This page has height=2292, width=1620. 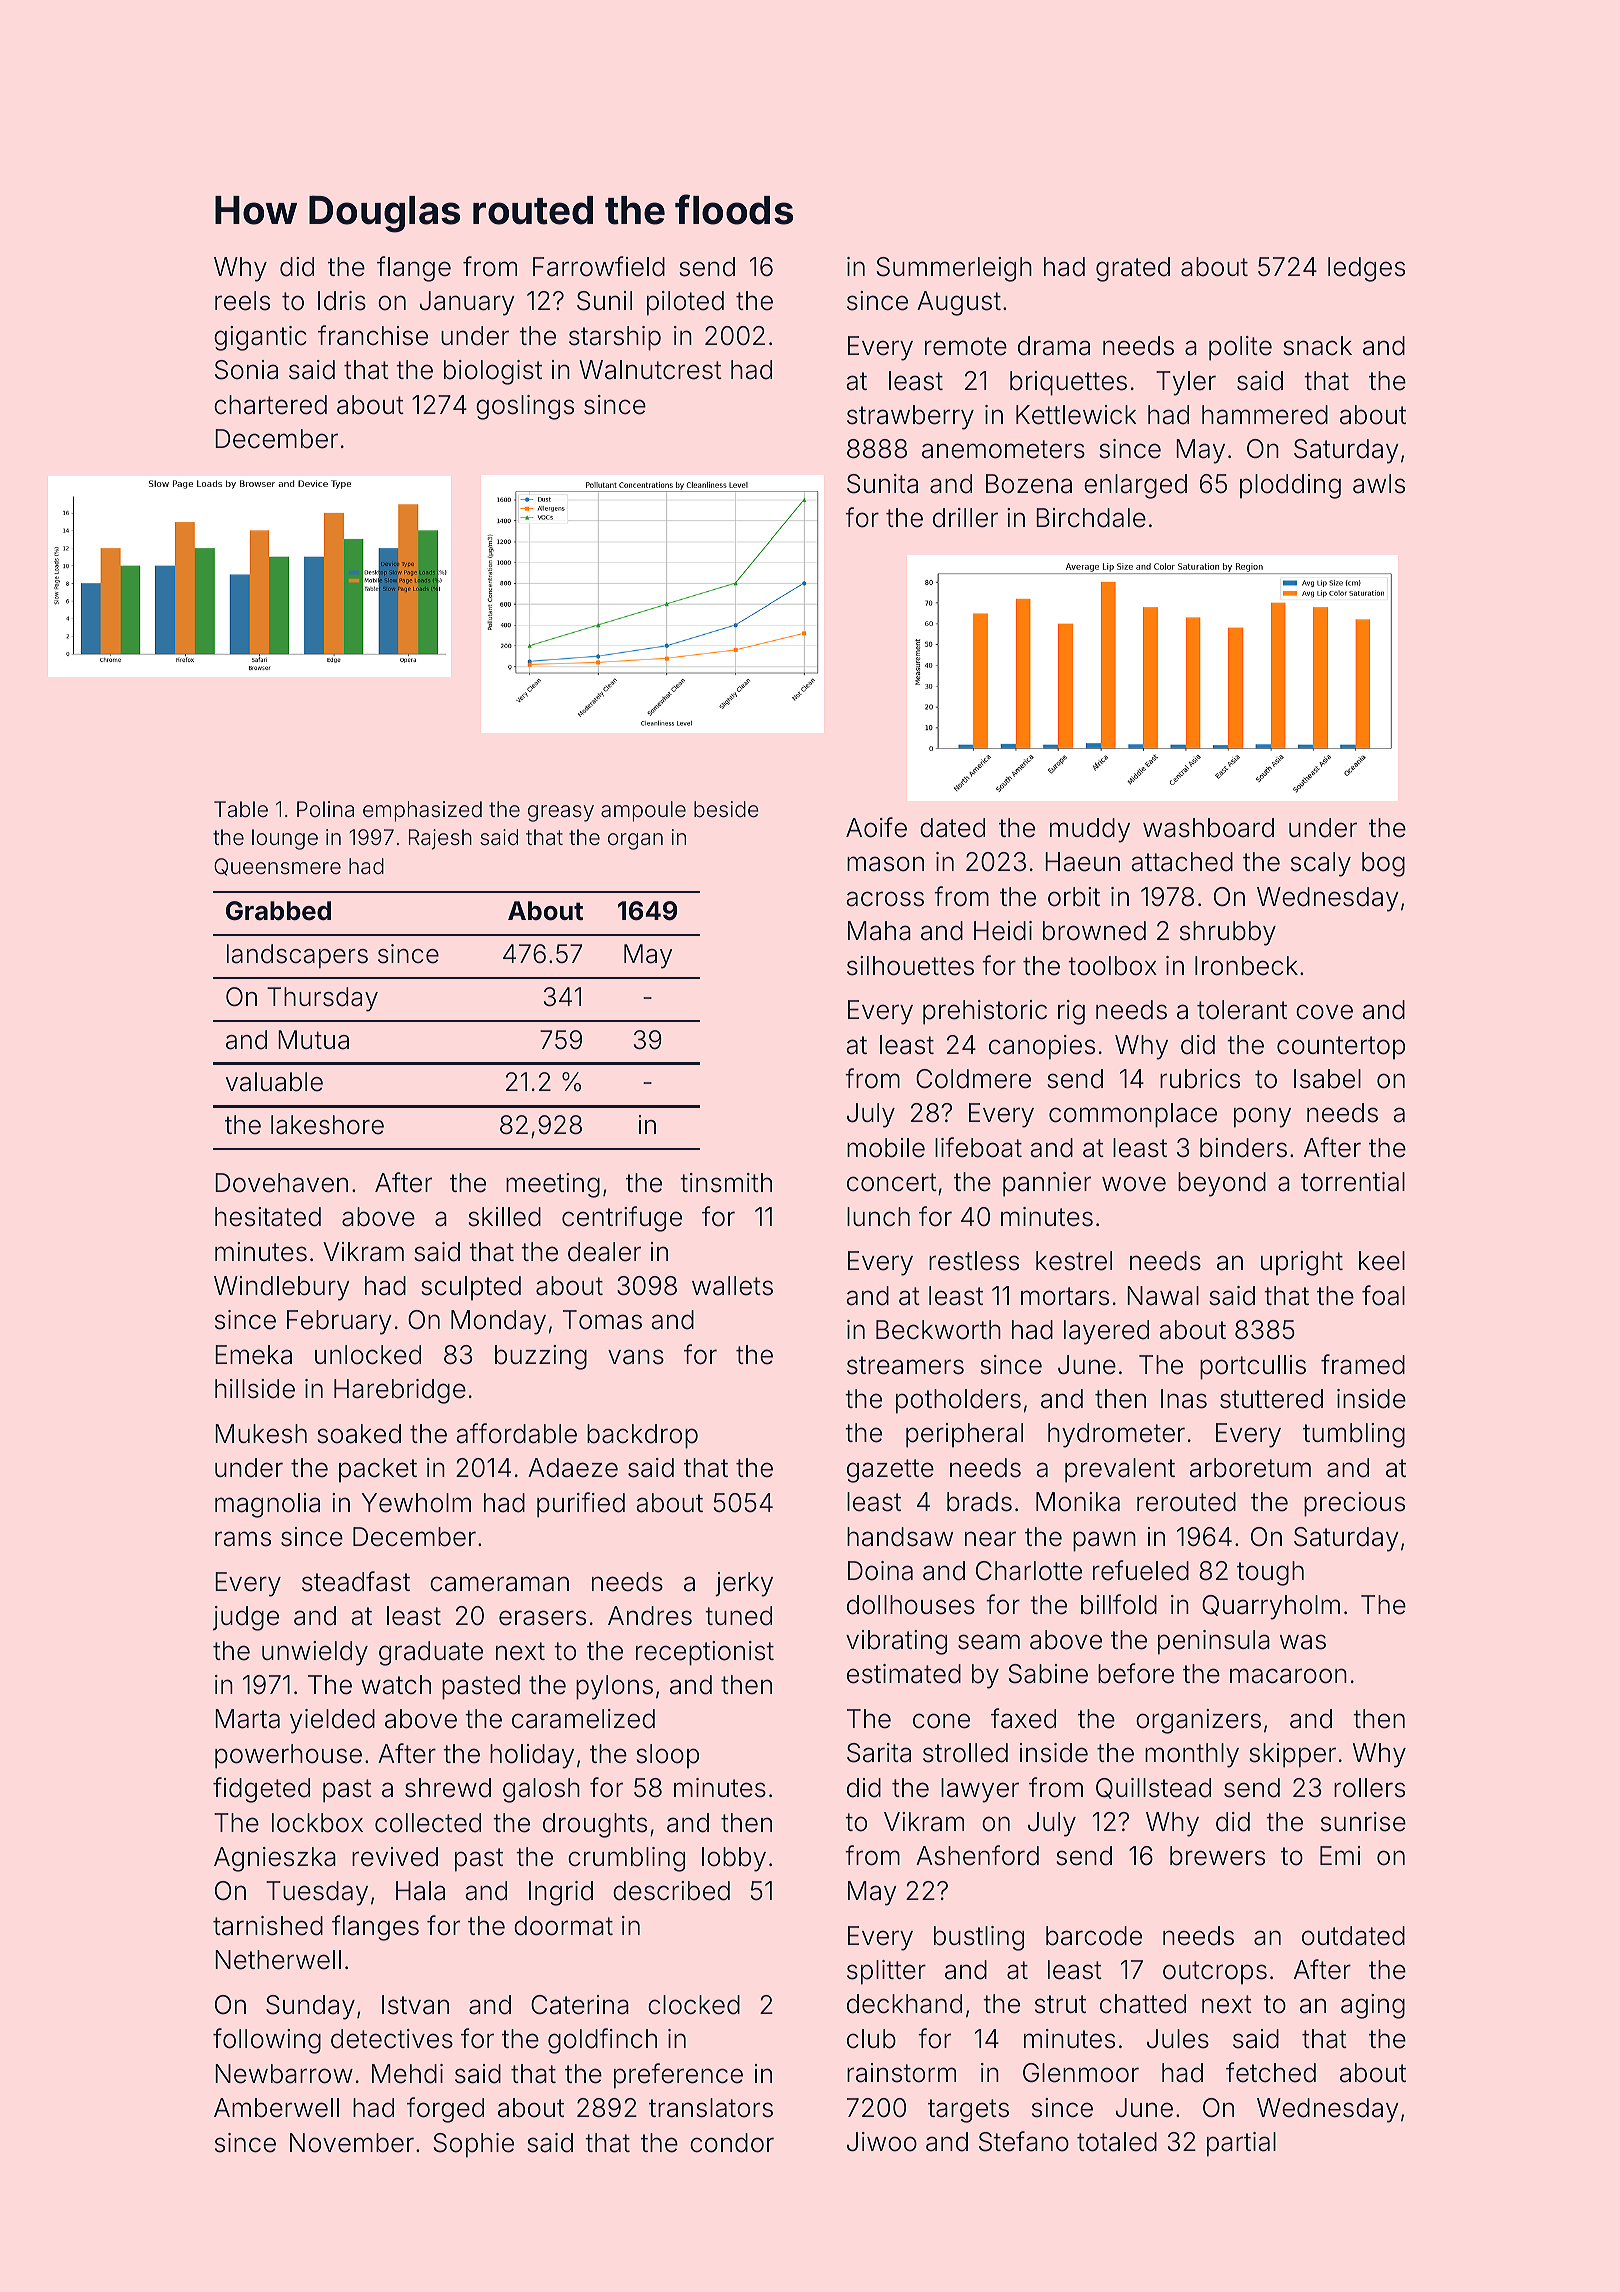 What do you see at coordinates (553, 1185) in the page?
I see `meeting` at bounding box center [553, 1185].
